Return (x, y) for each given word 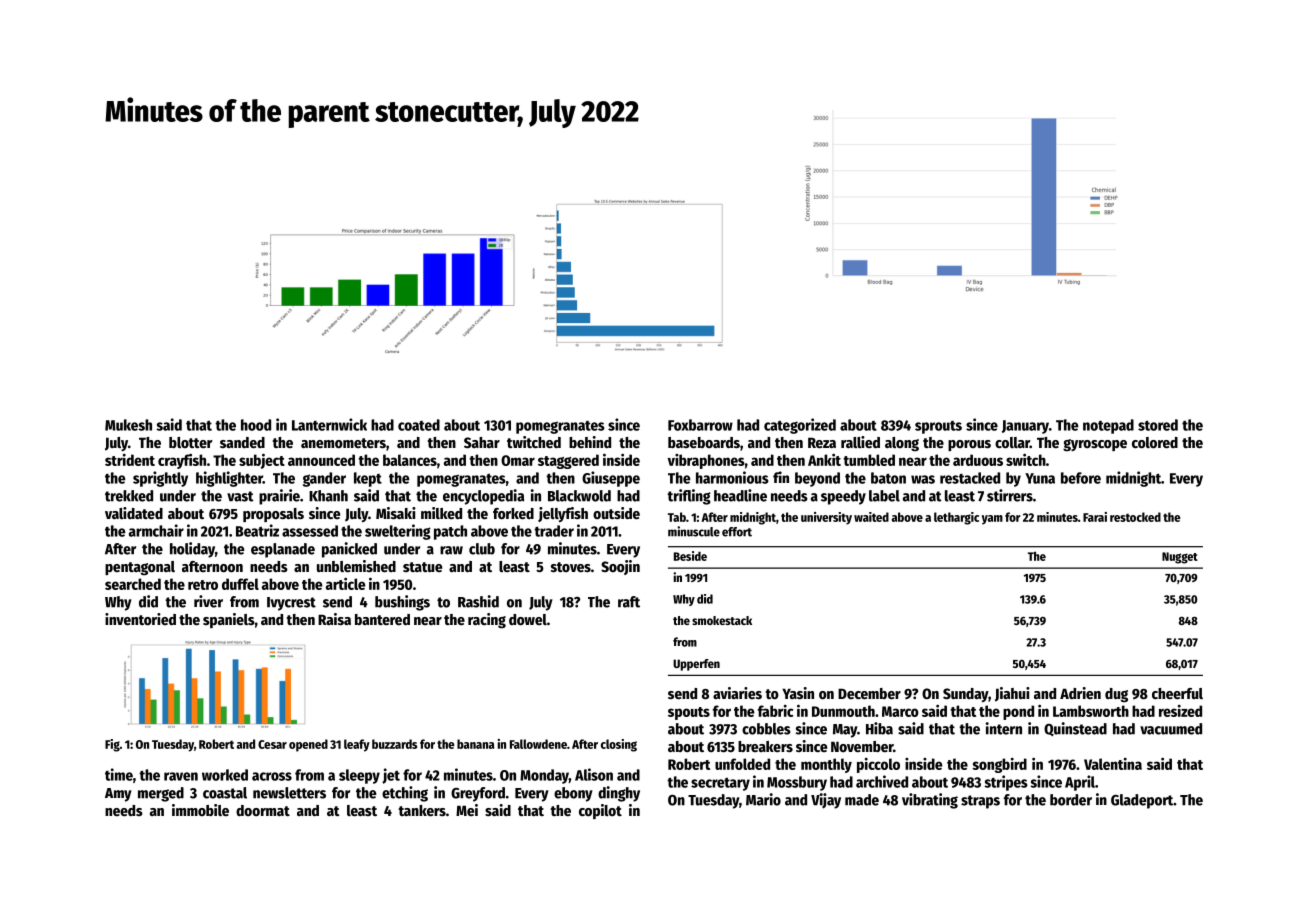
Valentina (1113, 764)
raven (181, 776)
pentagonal (140, 568)
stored (1158, 425)
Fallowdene (538, 744)
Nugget (1180, 558)
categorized (800, 426)
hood (256, 425)
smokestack (722, 620)
